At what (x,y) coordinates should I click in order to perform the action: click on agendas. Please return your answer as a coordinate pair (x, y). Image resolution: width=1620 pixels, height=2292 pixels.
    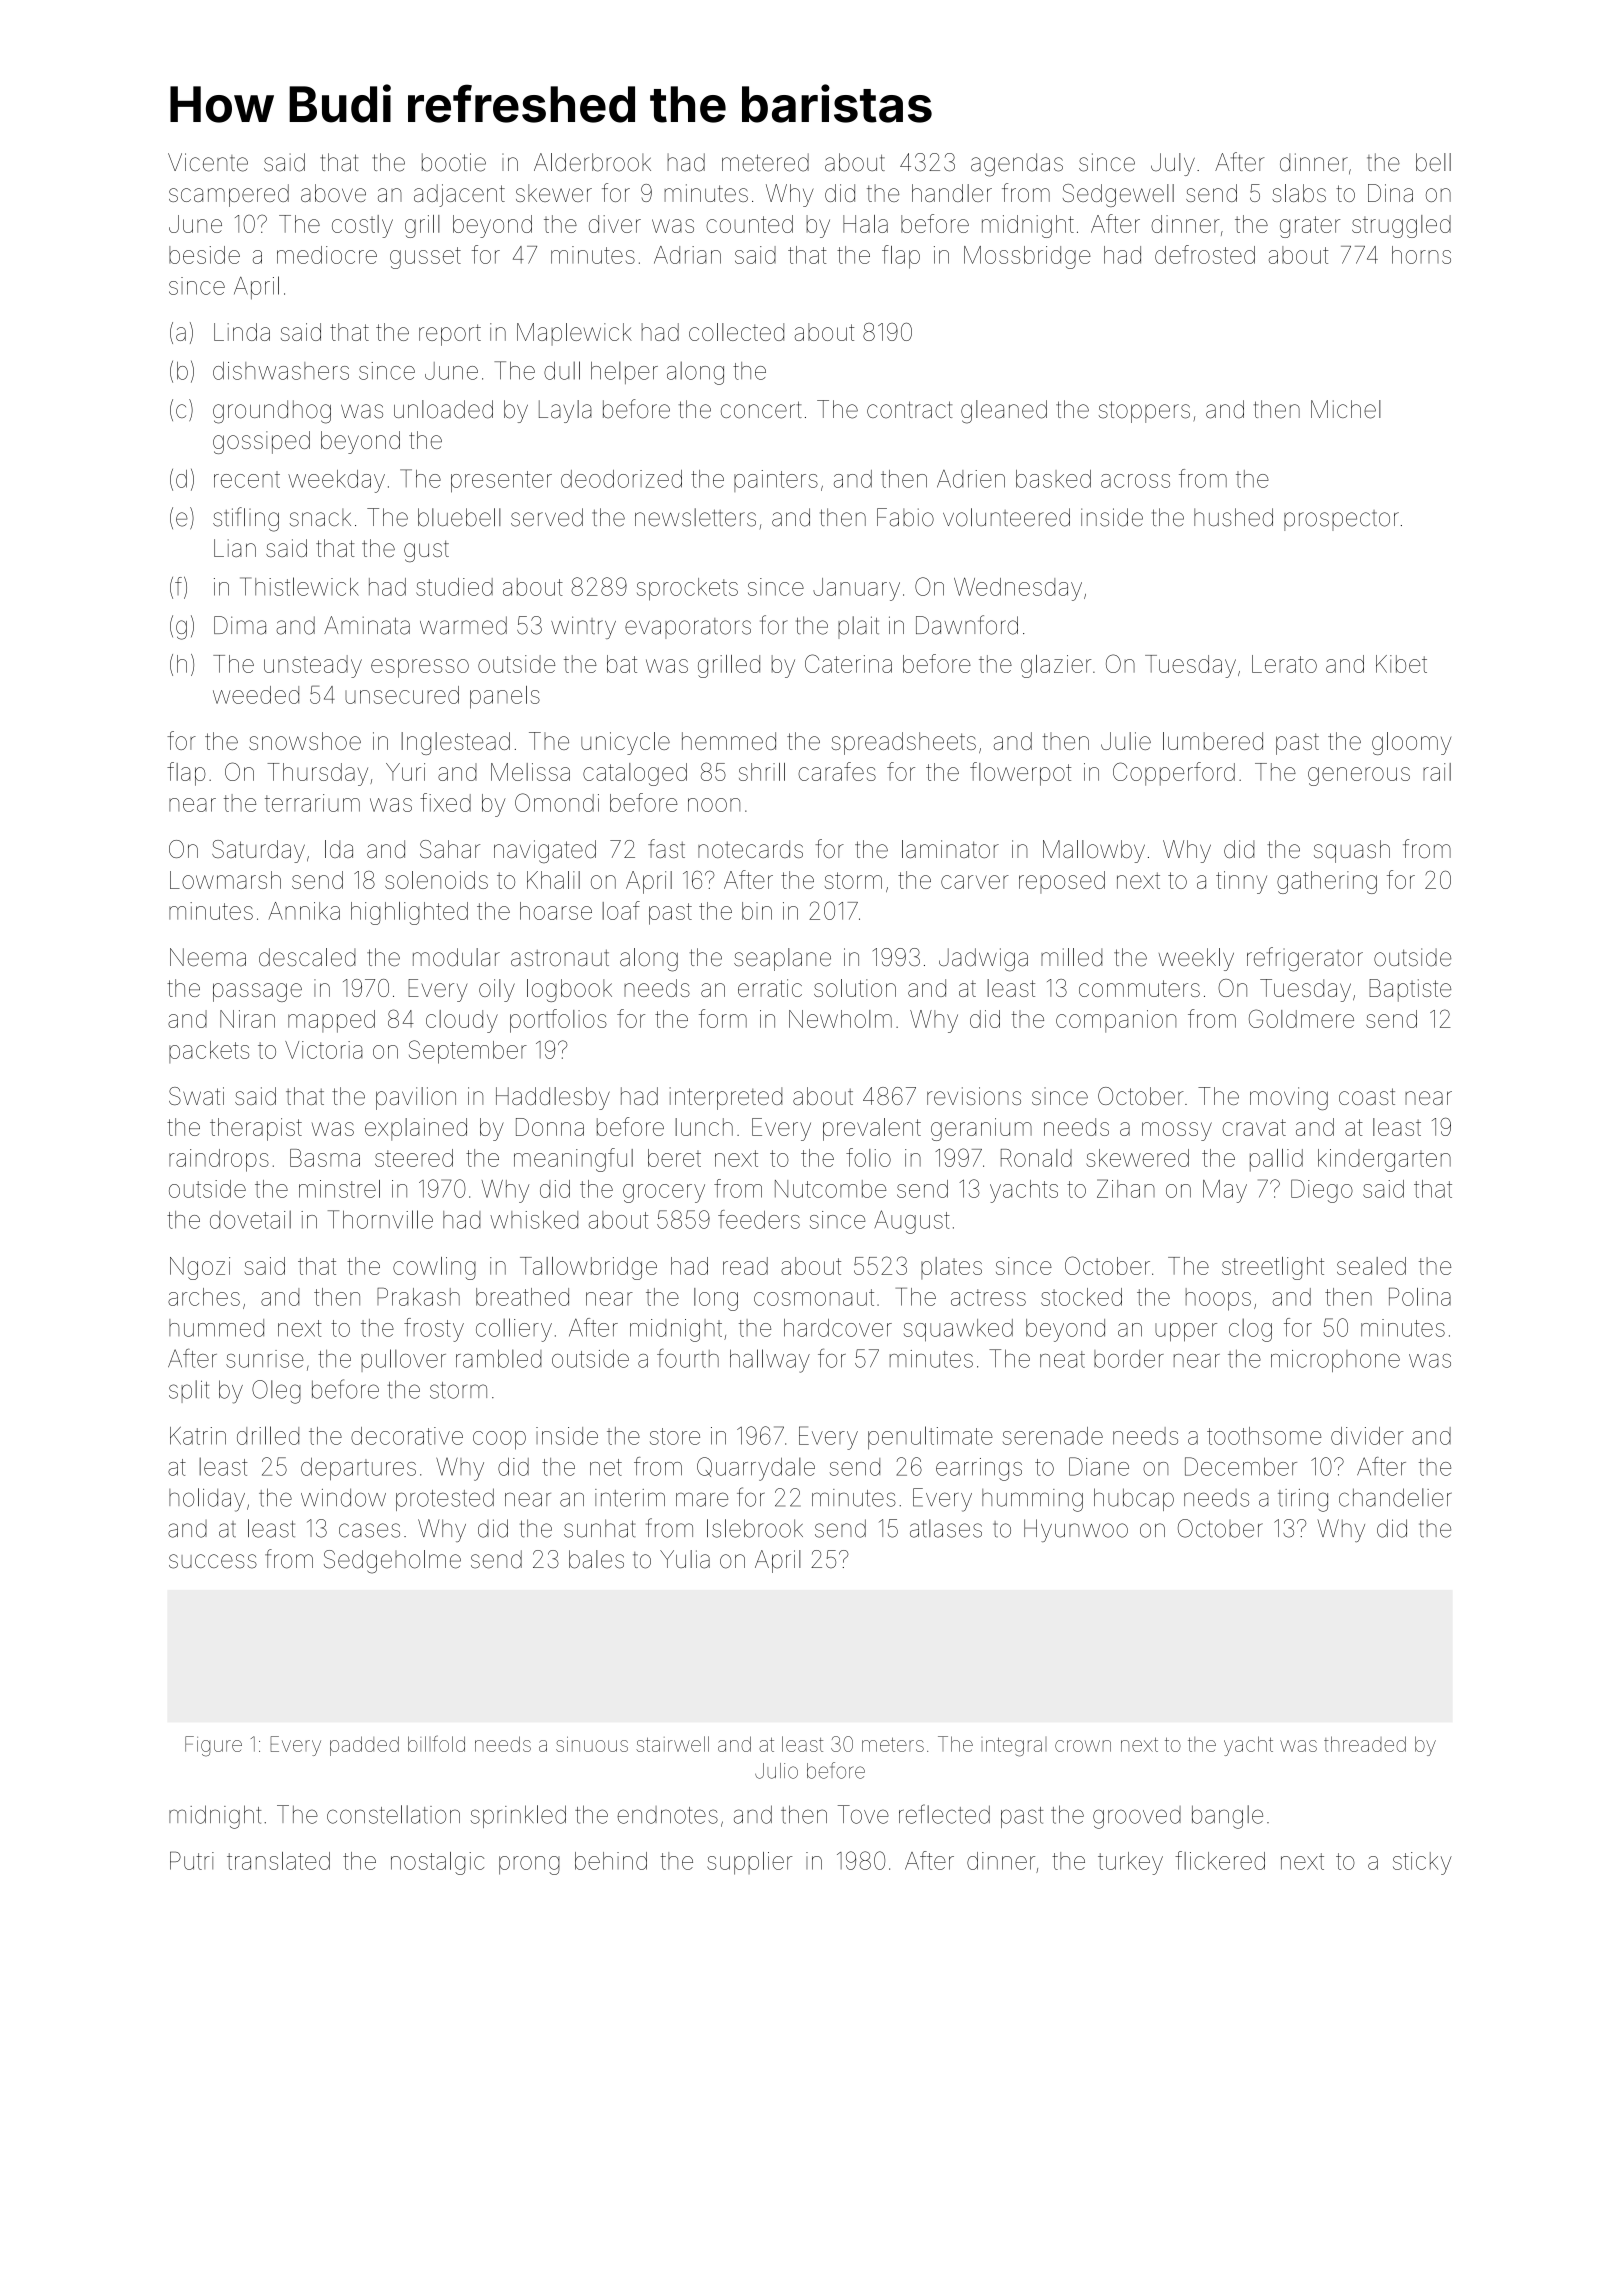
    Looking at the image, I should click on (1017, 165).
